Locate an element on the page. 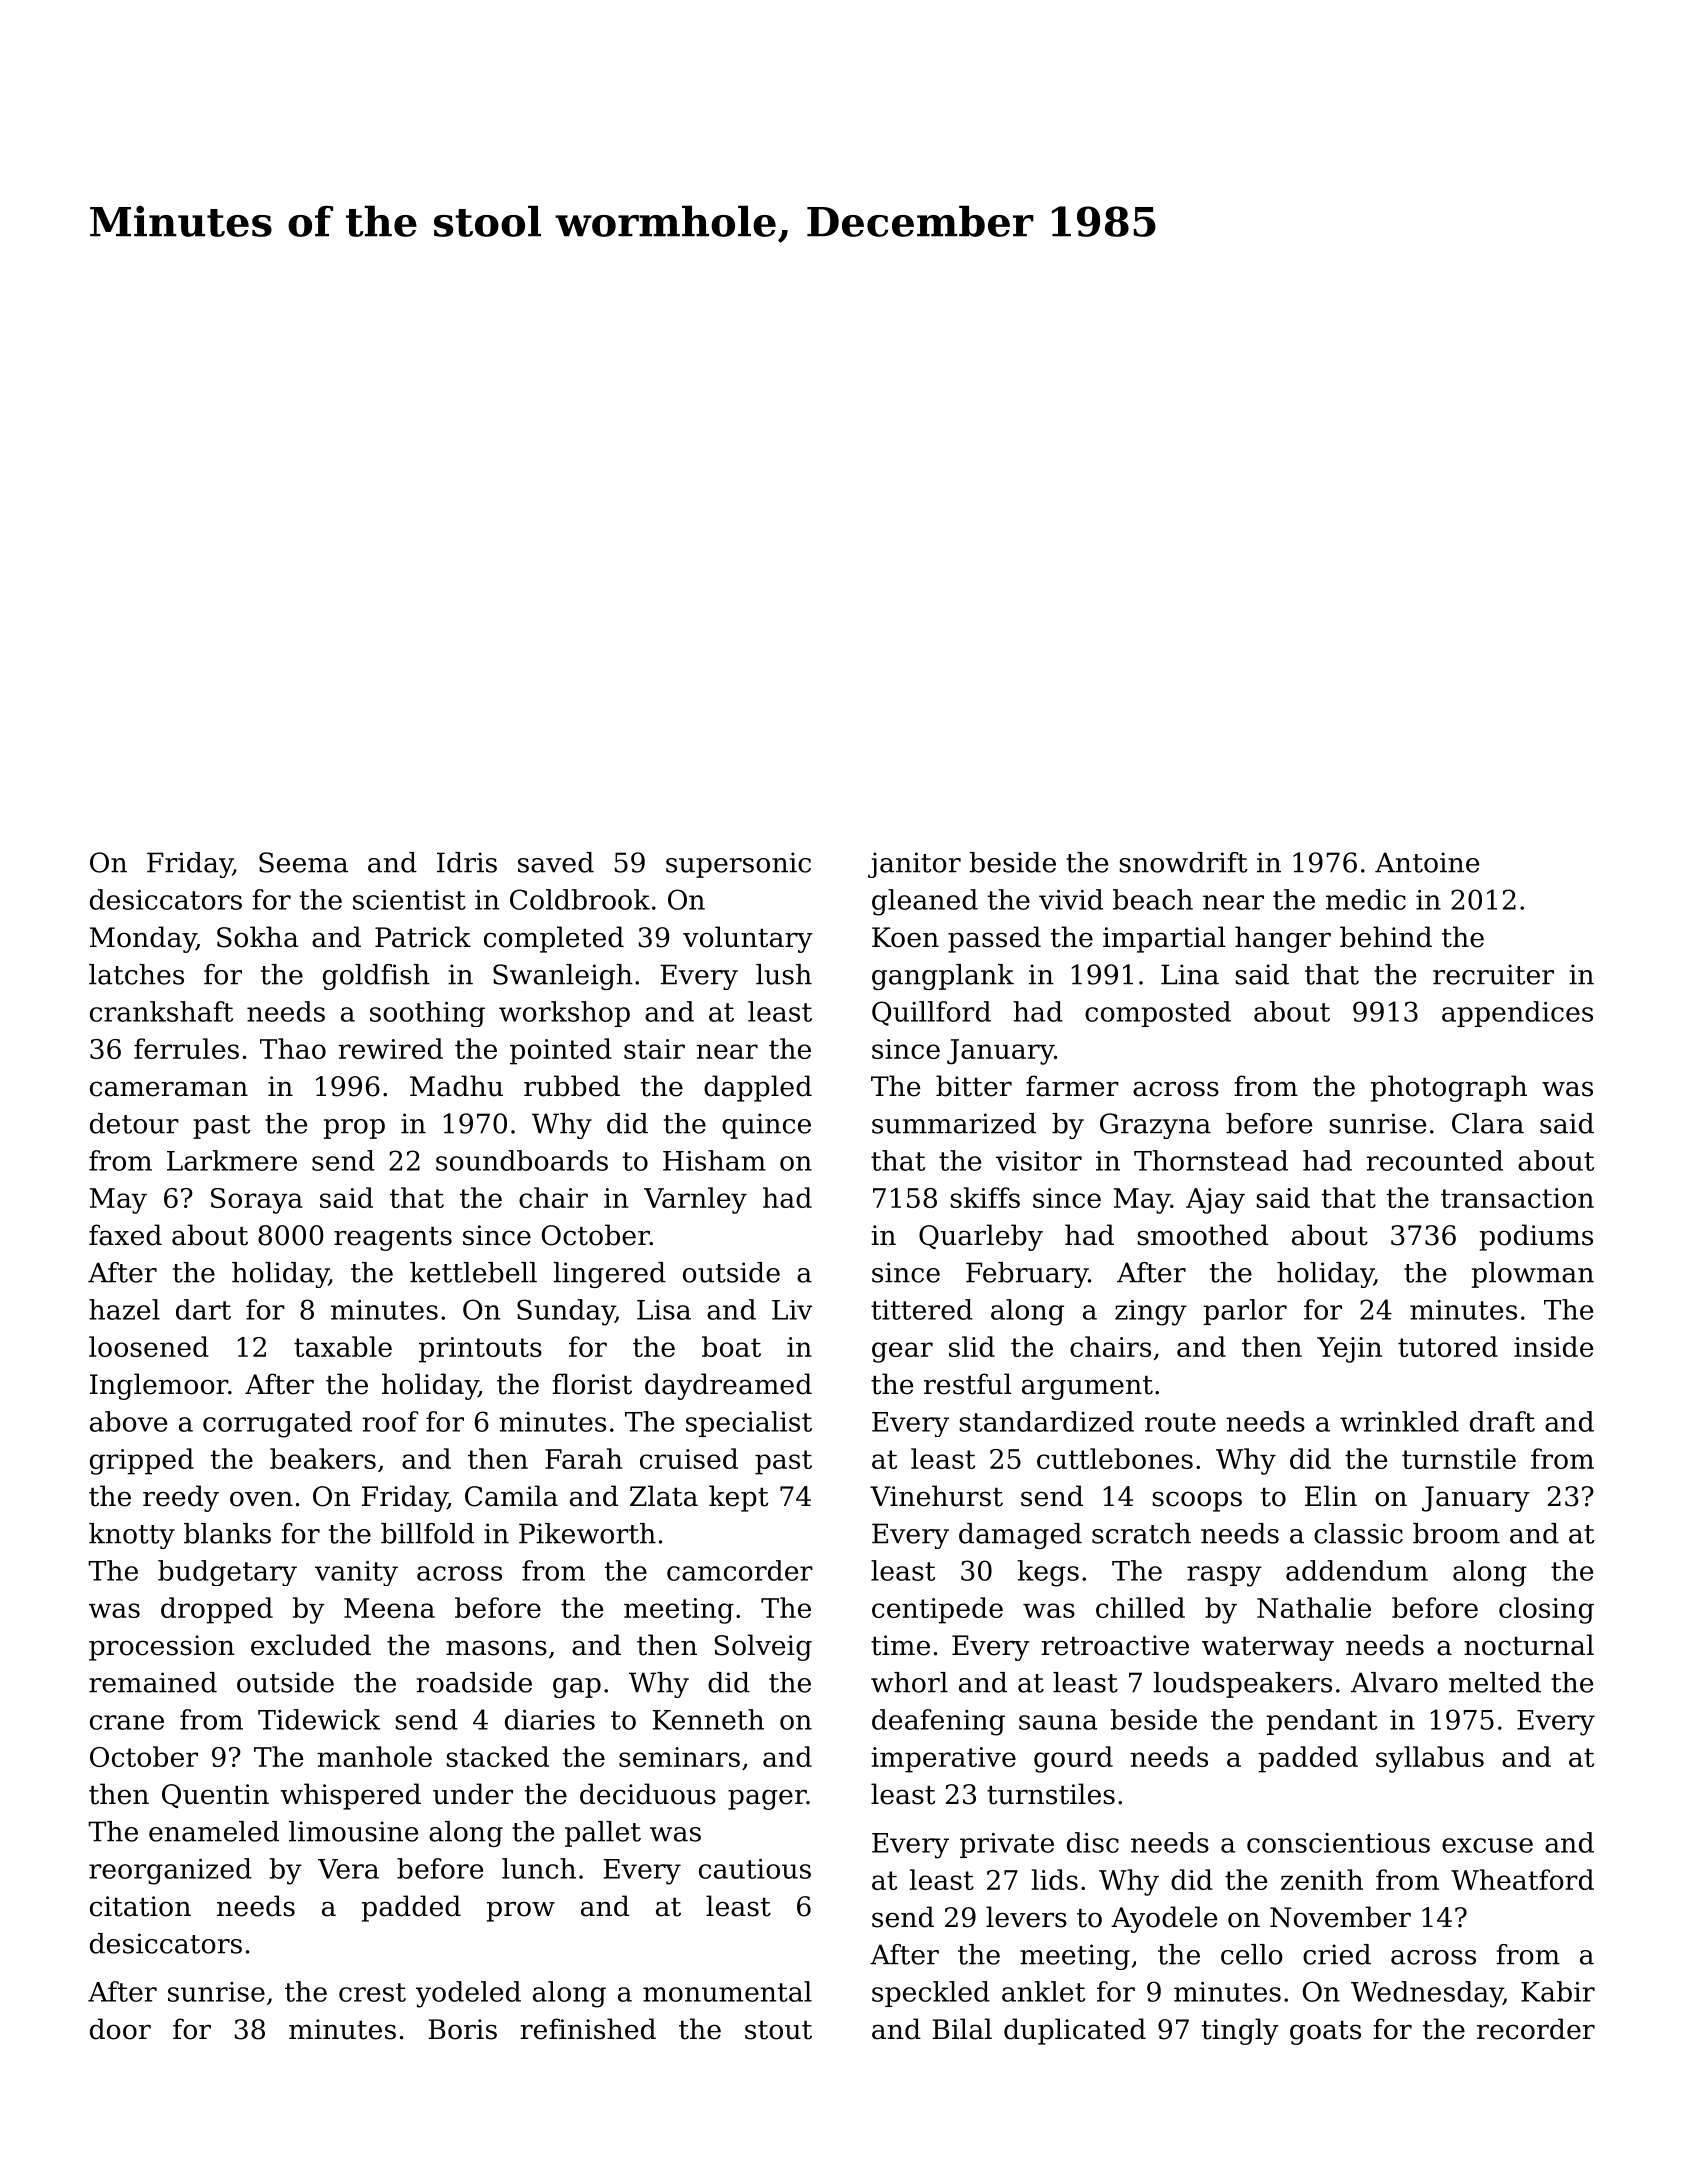 Image resolution: width=1683 pixels, height=2178 pixels. imperative is located at coordinates (943, 1760).
